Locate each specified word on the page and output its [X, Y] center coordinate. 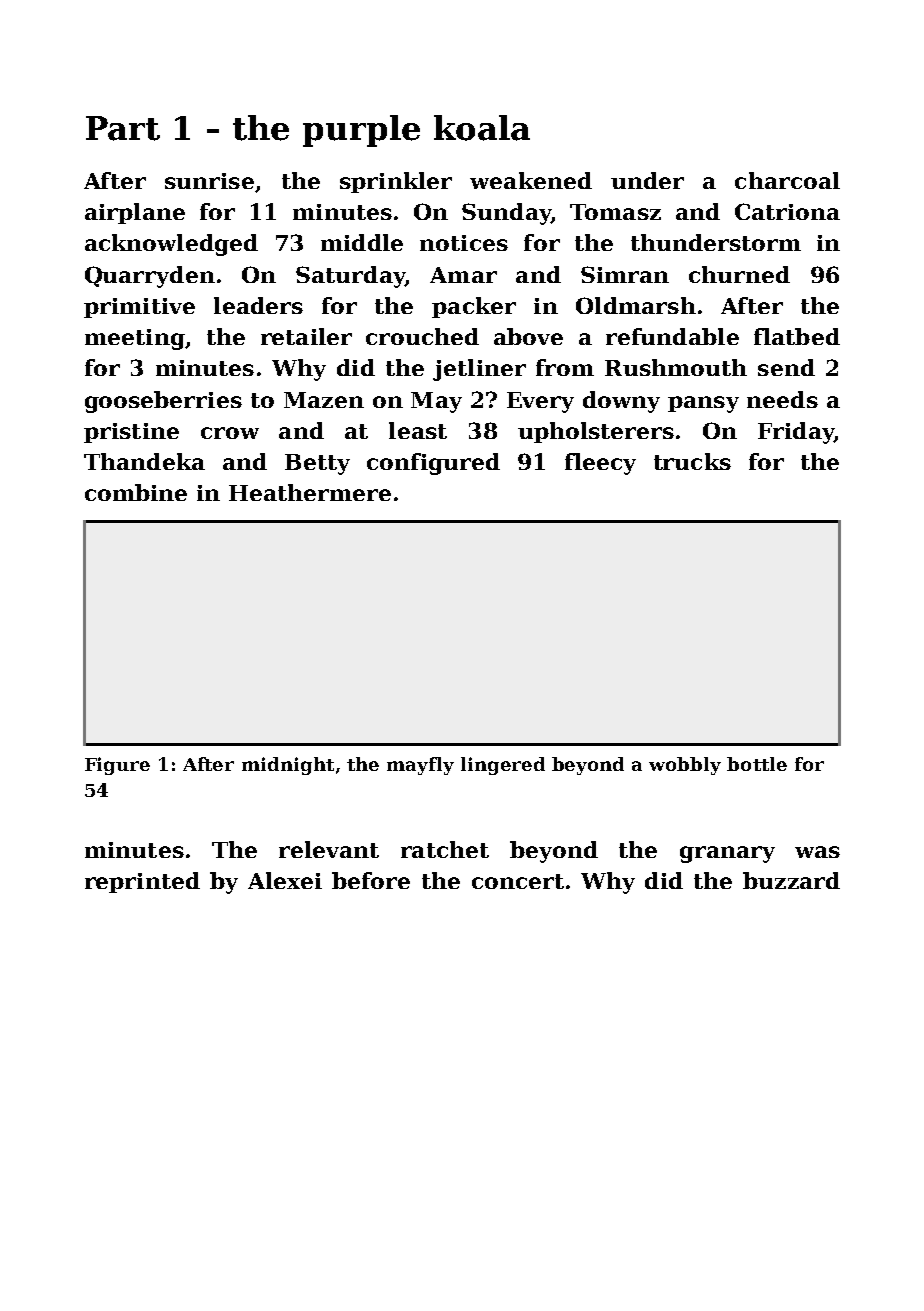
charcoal [787, 180]
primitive [139, 308]
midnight [288, 766]
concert [518, 881]
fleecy [600, 464]
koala [482, 128]
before [371, 880]
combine [136, 492]
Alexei [285, 880]
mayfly [420, 766]
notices [464, 243]
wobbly [685, 766]
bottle [757, 764]
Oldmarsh [636, 305]
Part [123, 128]
